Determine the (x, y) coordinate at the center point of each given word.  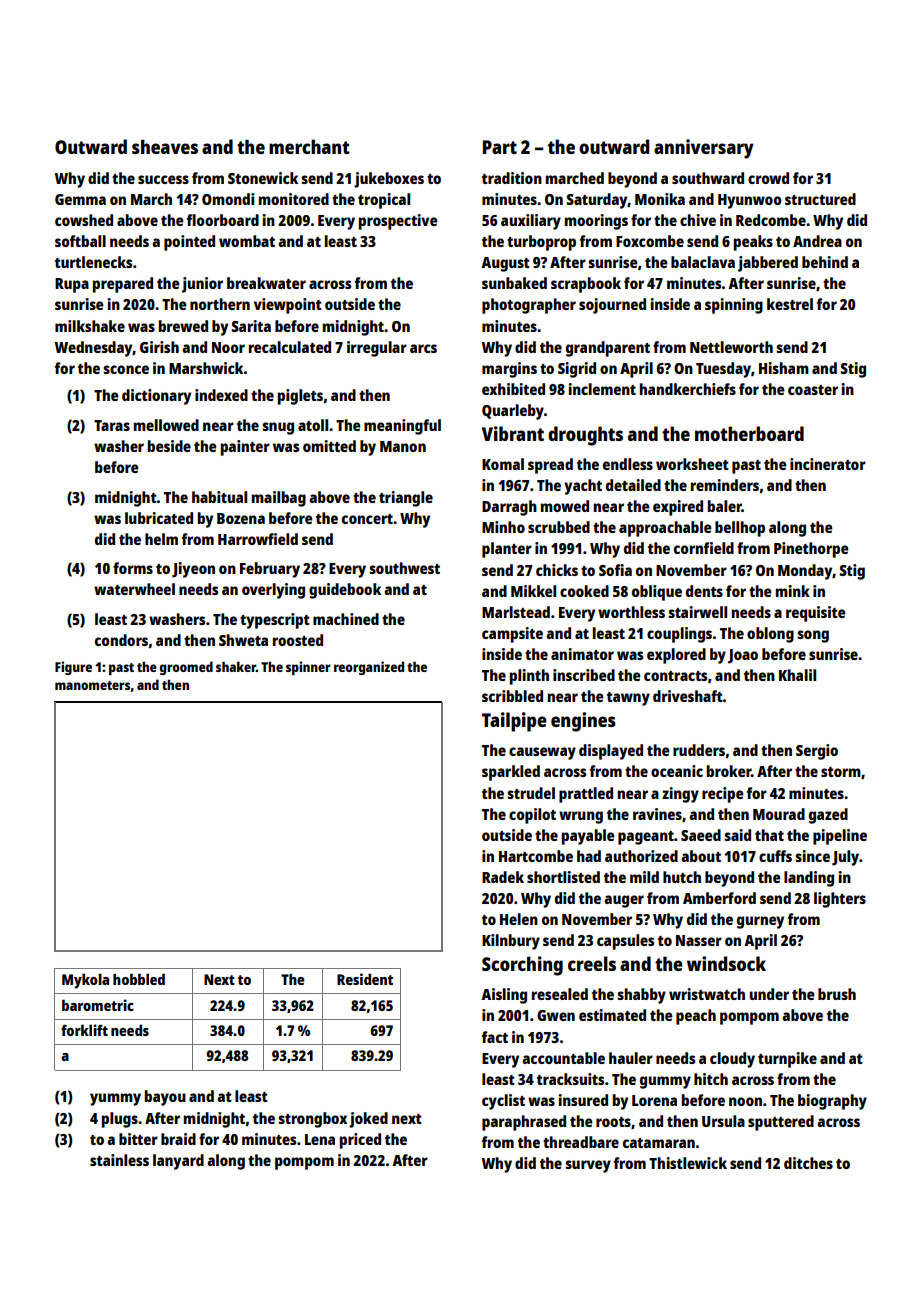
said (737, 835)
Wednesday (94, 349)
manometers (92, 685)
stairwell (697, 612)
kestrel (790, 304)
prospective (398, 222)
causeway (542, 753)
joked (368, 1120)
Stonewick (263, 178)
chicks (557, 570)
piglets (300, 397)
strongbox (312, 1120)
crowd (768, 178)
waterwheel (134, 589)
